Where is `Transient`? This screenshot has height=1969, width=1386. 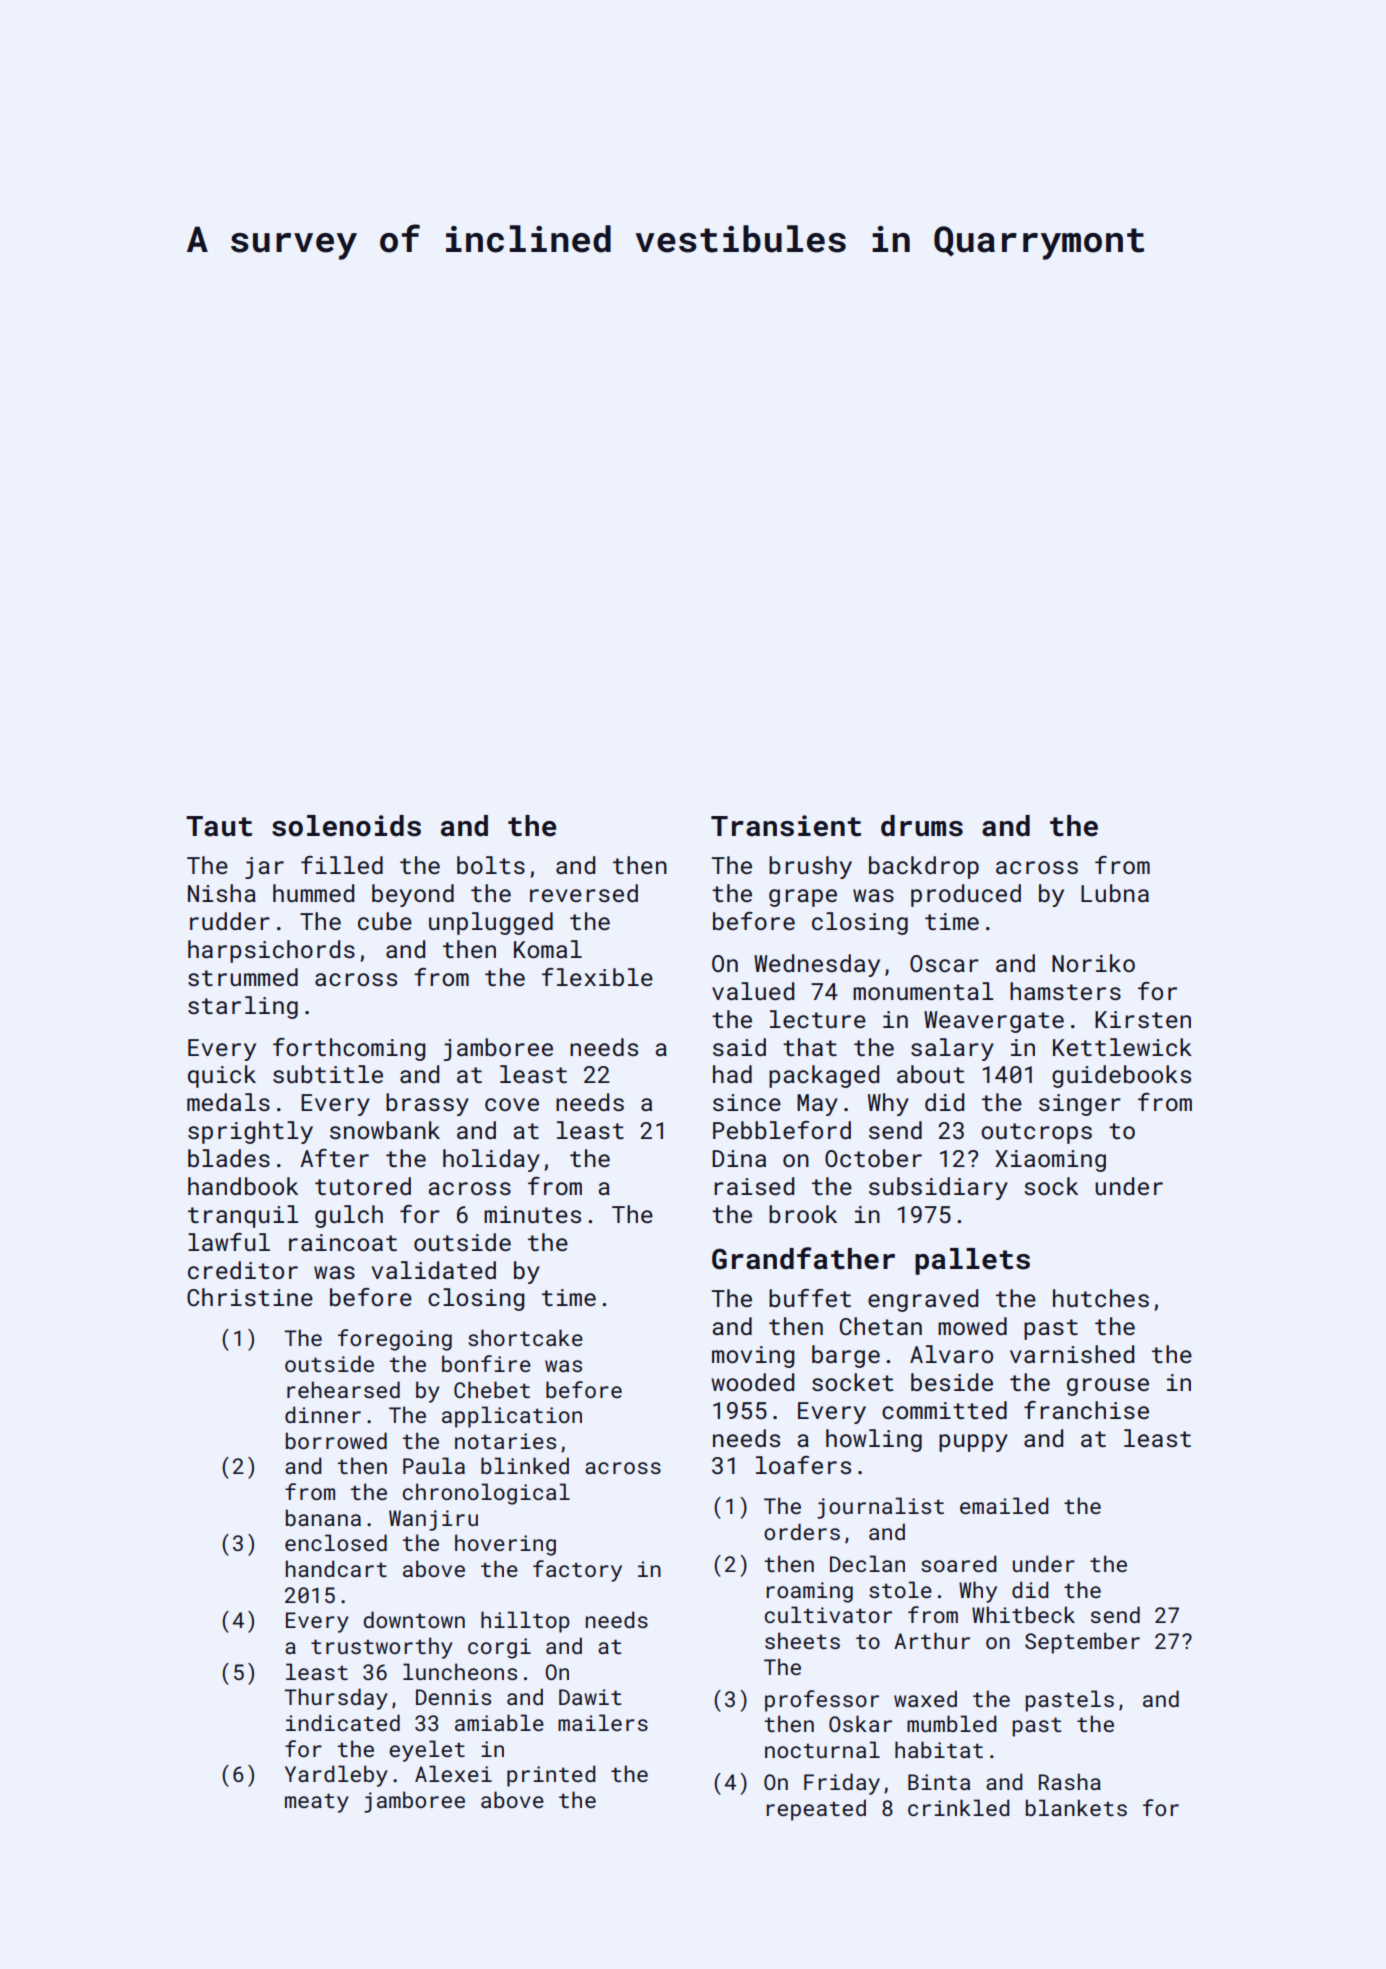 Transient is located at coordinates (786, 826).
